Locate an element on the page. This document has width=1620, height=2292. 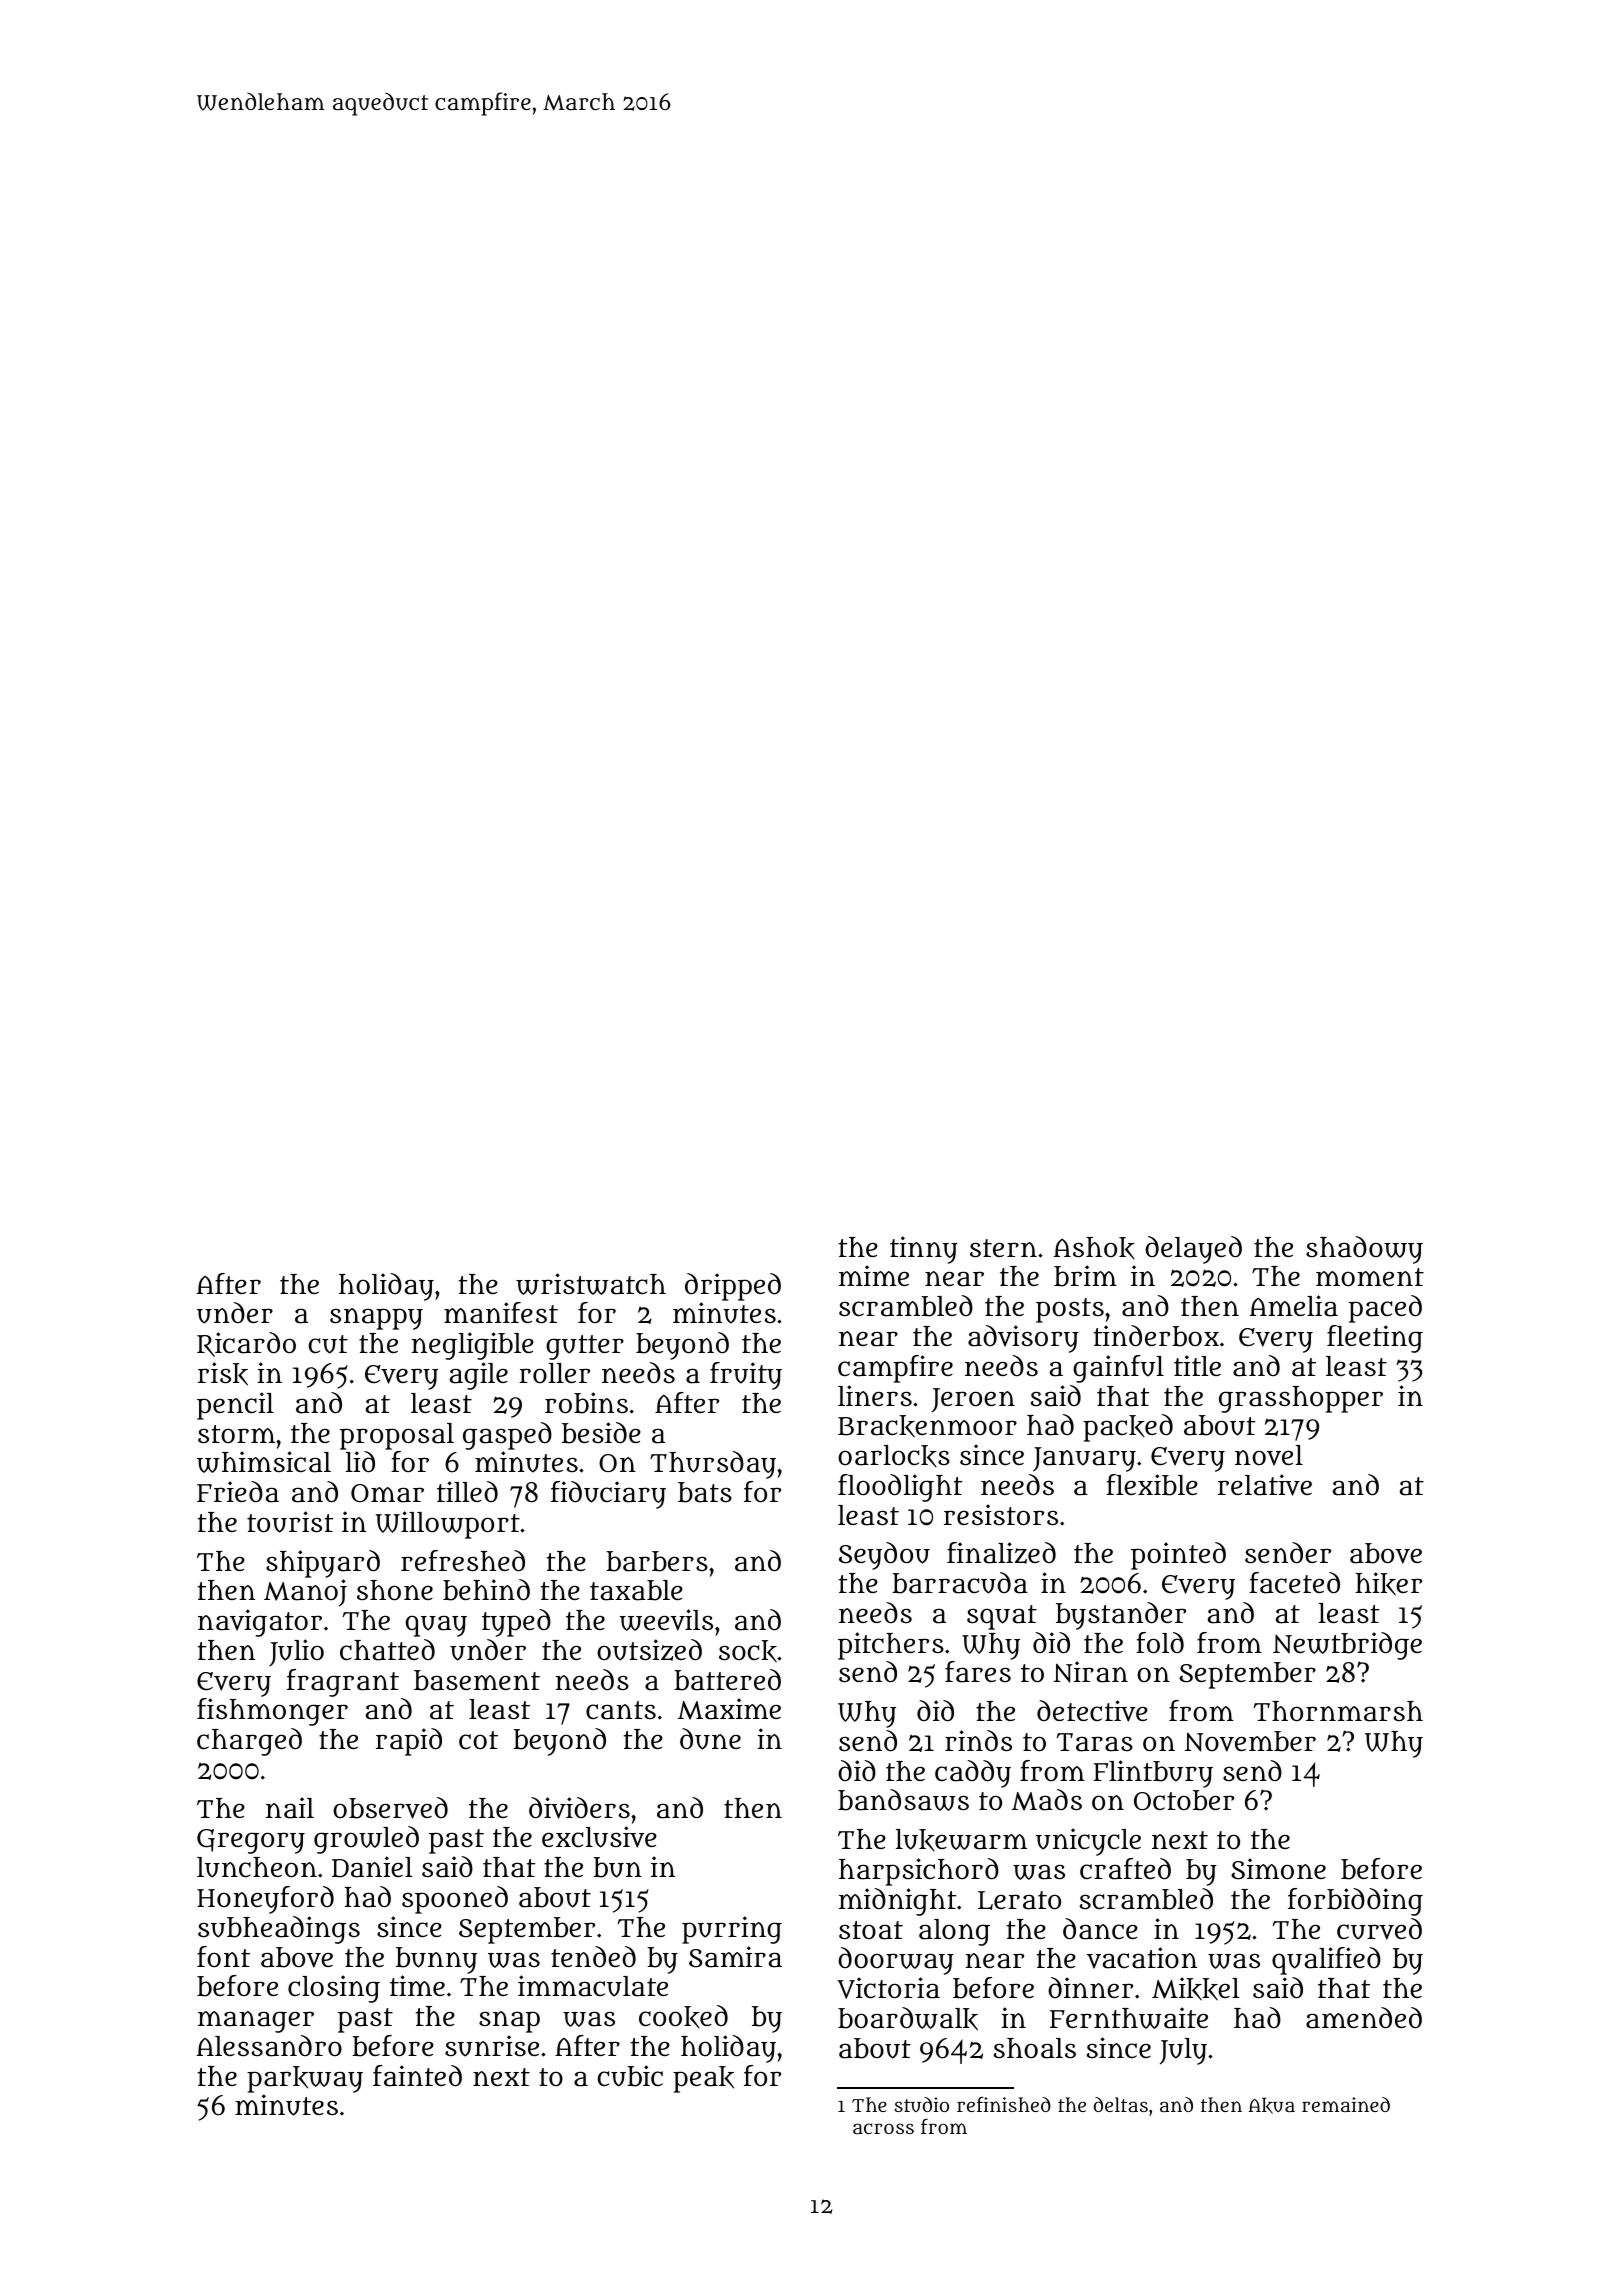
manifest is located at coordinates (501, 1313).
